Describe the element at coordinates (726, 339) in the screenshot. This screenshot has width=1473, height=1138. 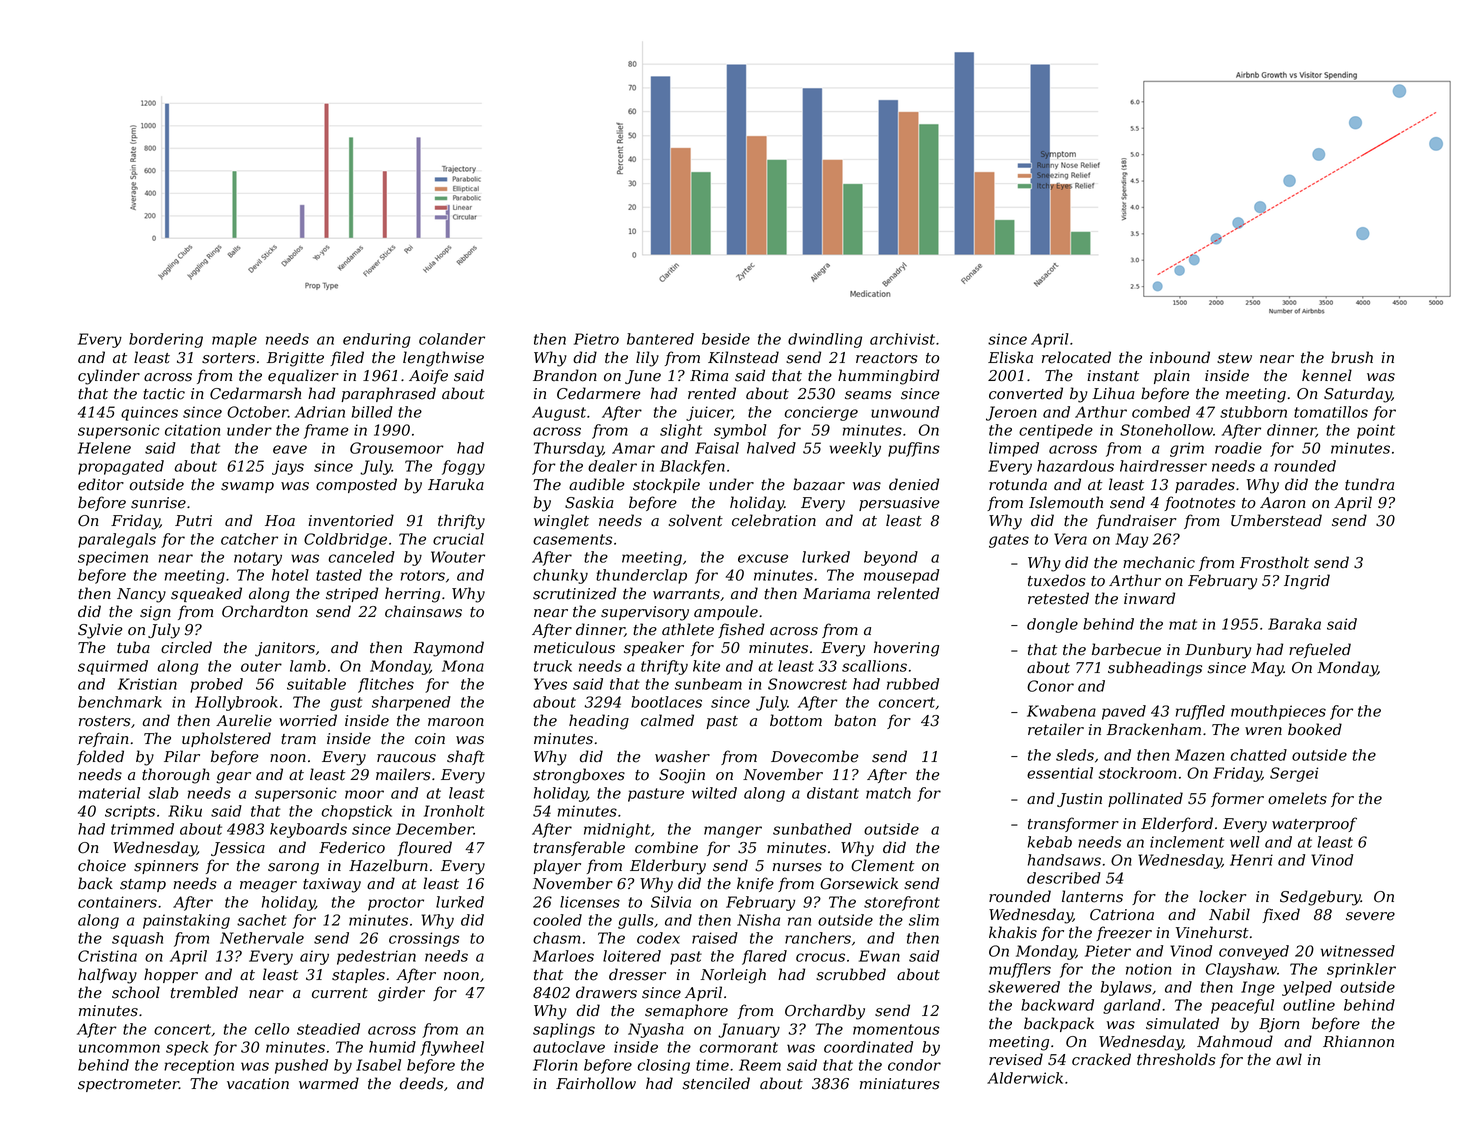
I see `beside` at that location.
